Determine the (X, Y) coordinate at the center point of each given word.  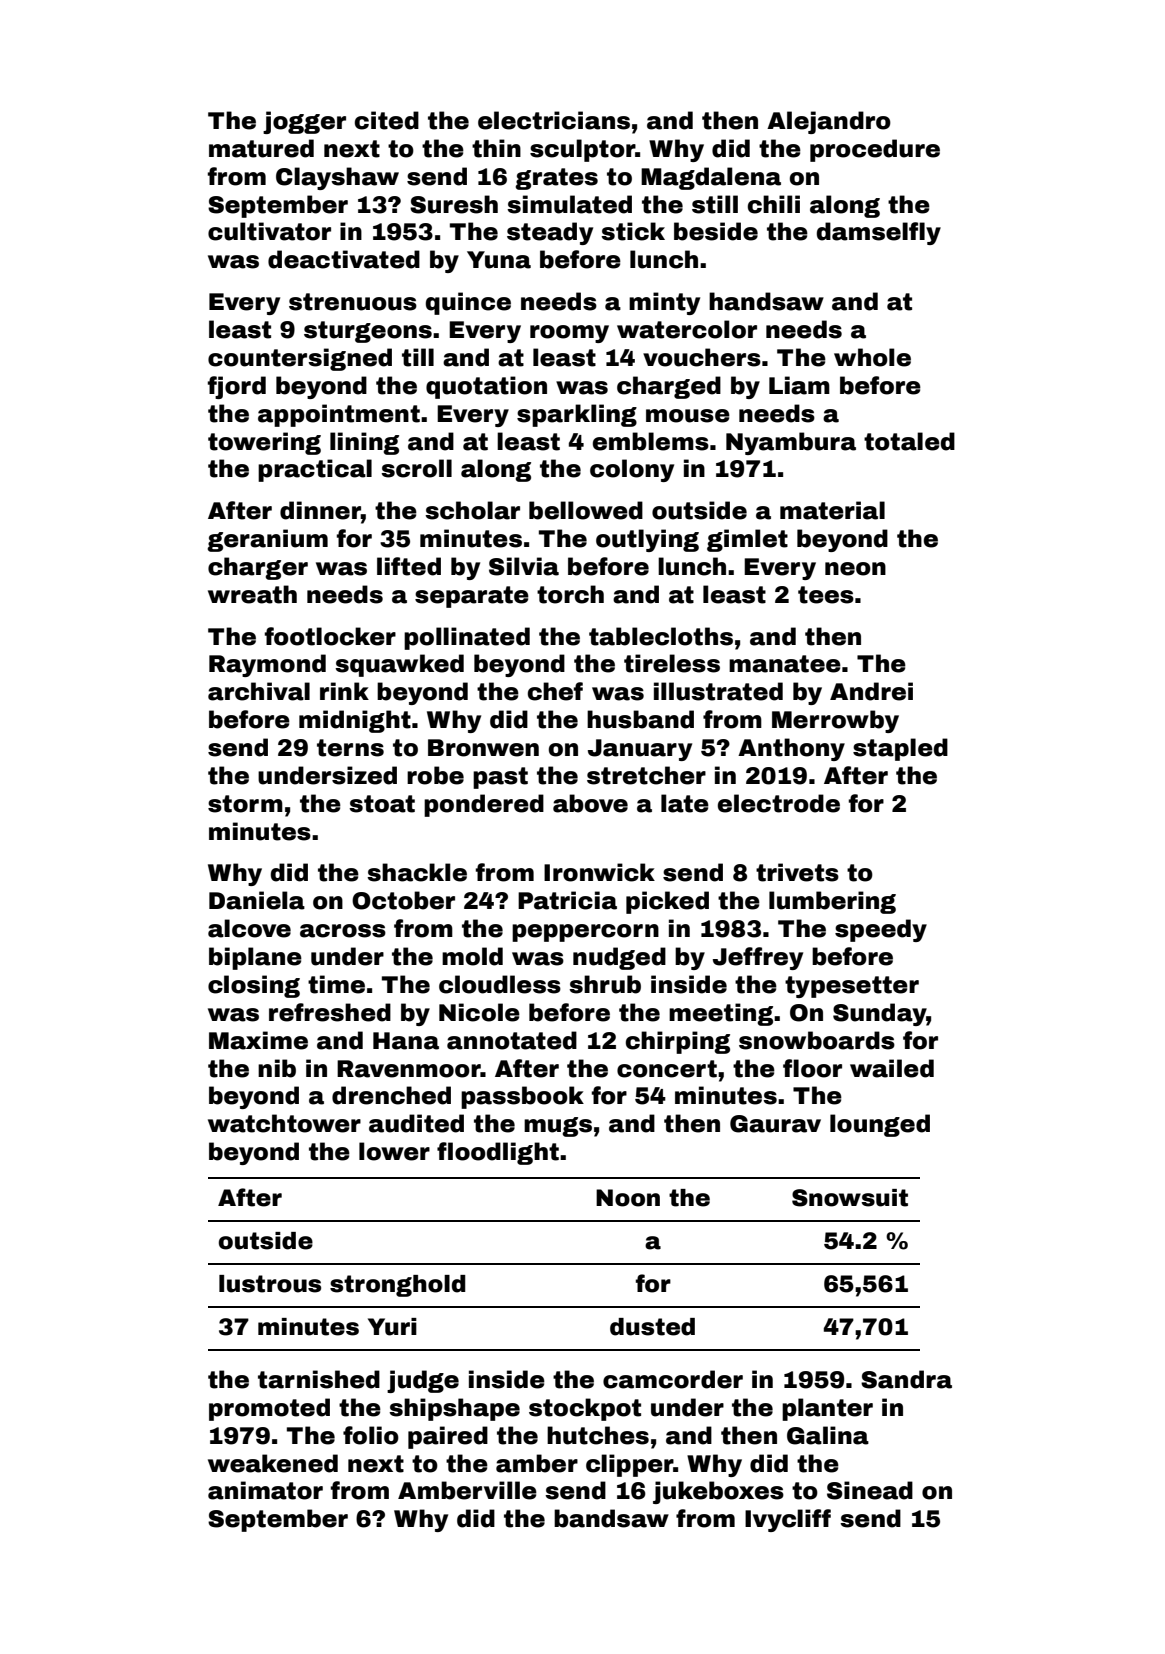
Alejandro (829, 122)
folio (371, 1435)
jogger (304, 122)
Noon (628, 1198)
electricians (554, 120)
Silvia (524, 566)
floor (812, 1068)
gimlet (747, 540)
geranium (267, 540)
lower (394, 1151)
